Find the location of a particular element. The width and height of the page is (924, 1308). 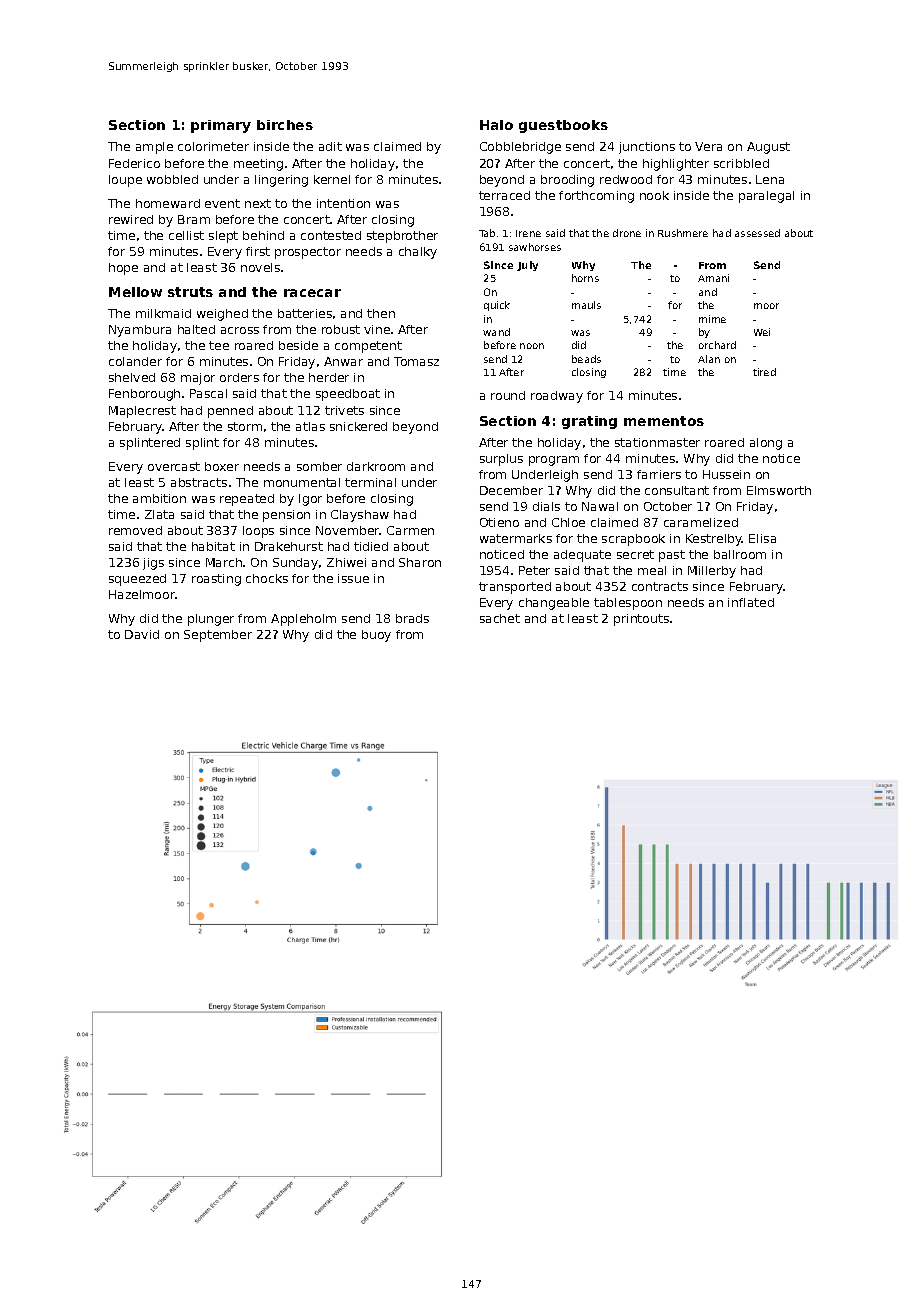

Lena is located at coordinates (770, 179).
